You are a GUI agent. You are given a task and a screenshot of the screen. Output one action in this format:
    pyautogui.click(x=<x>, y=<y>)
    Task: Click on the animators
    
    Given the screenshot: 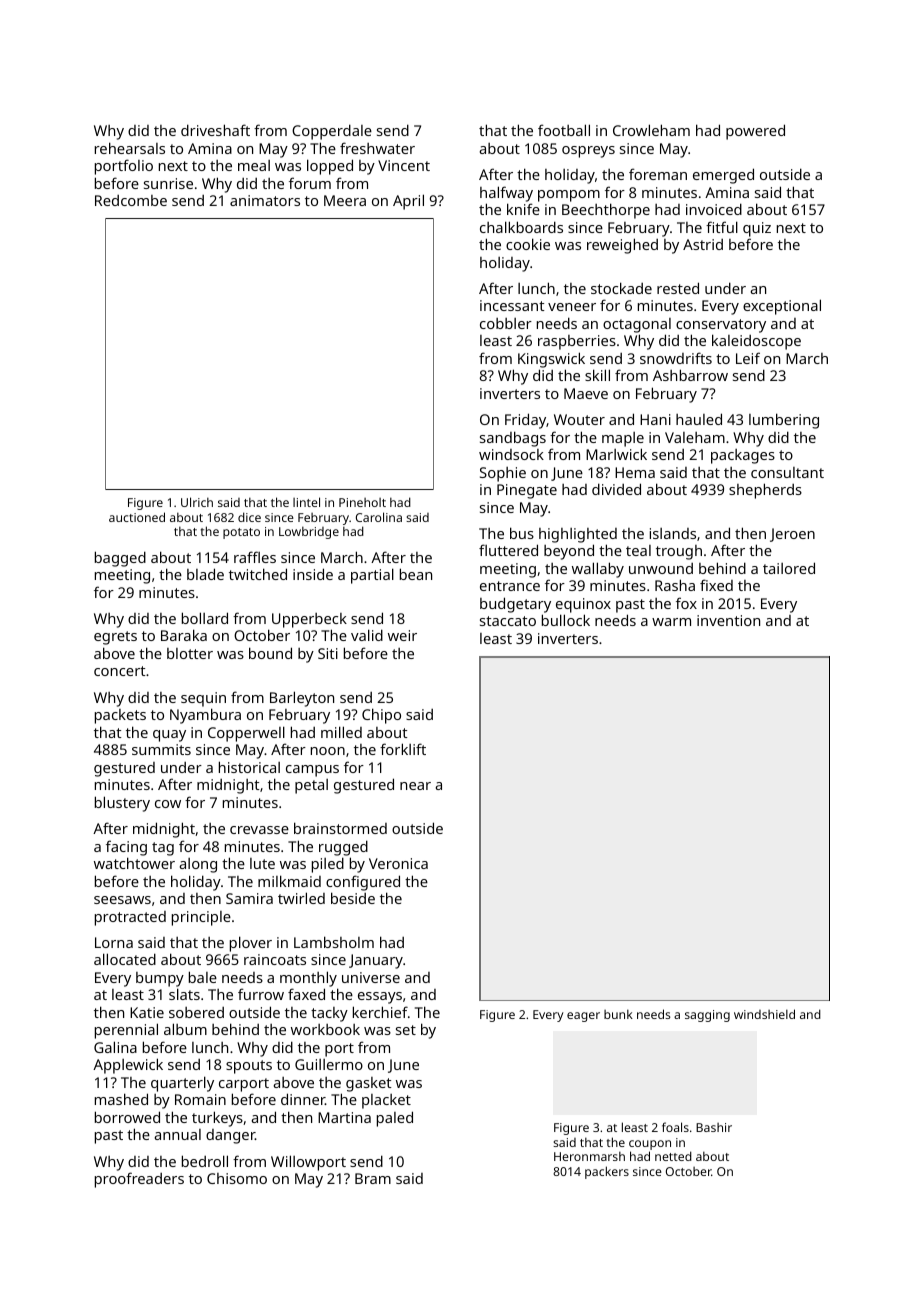 What is the action you would take?
    pyautogui.click(x=265, y=200)
